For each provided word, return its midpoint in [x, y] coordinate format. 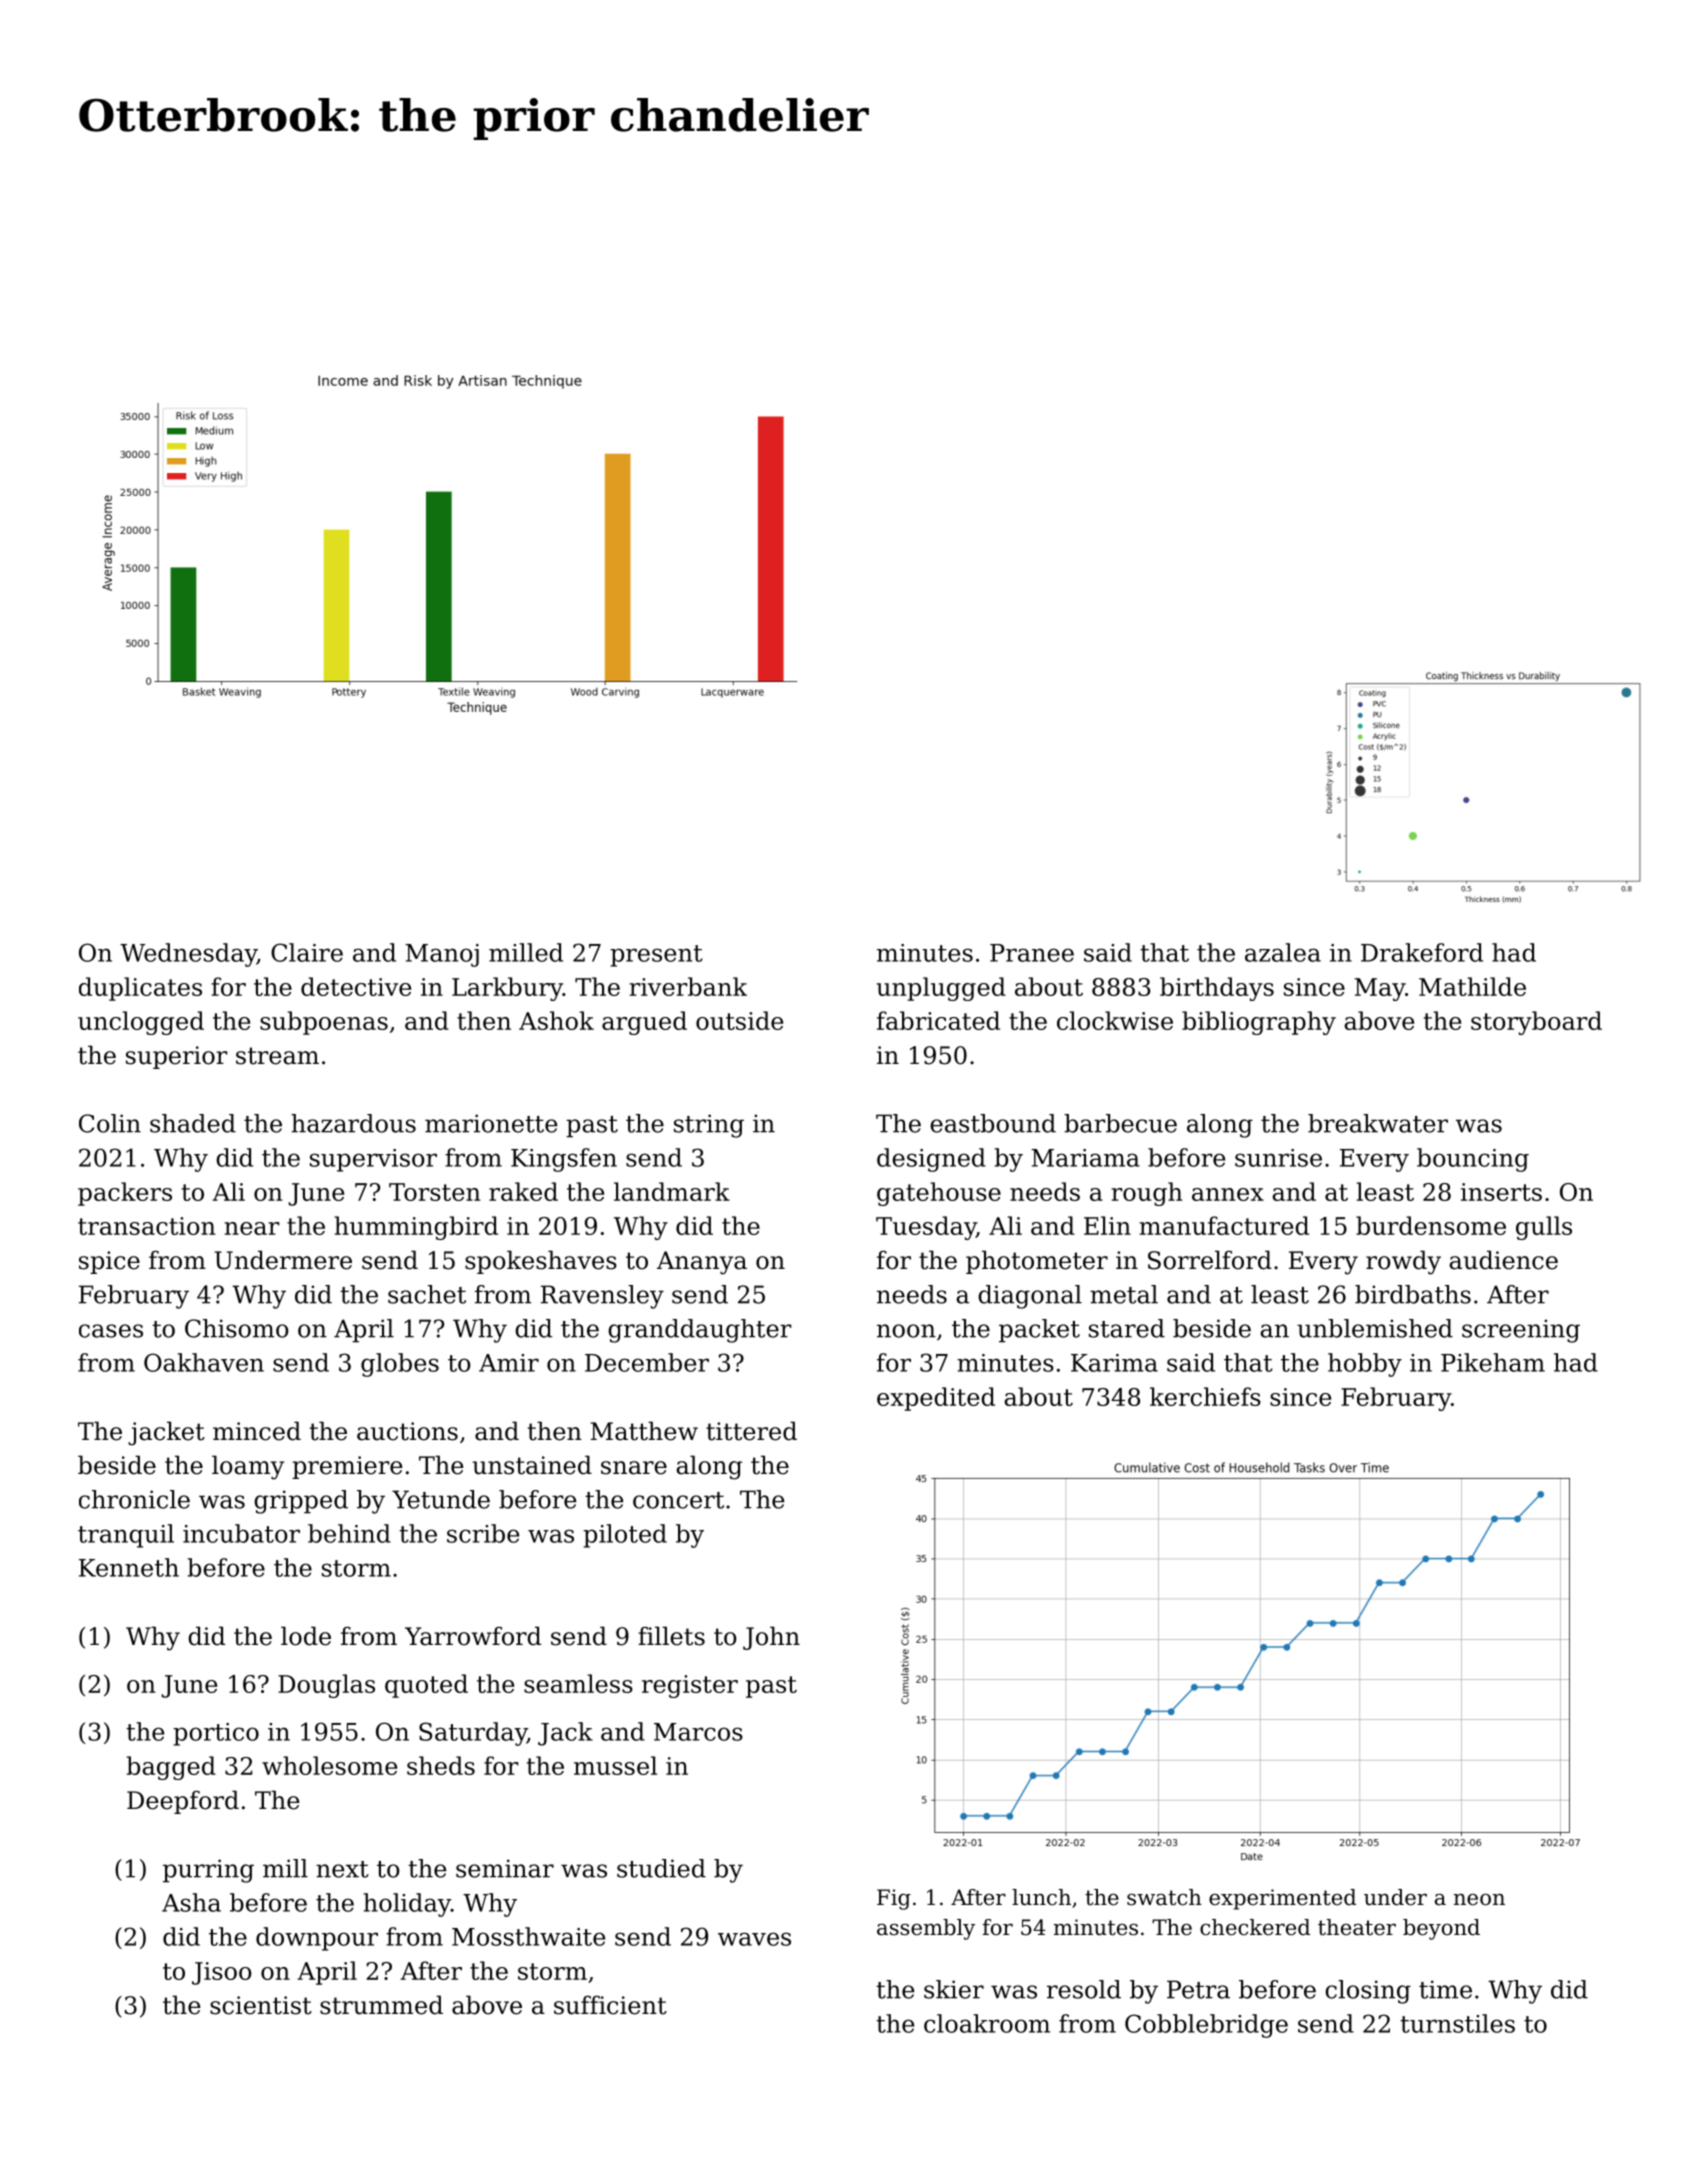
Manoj [442, 955]
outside [739, 1020]
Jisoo [222, 1973]
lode [306, 1636]
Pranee [1032, 953]
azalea [1283, 952]
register [690, 1686]
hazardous [353, 1123]
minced [257, 1431]
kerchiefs [1205, 1396]
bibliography [1259, 1023]
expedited [936, 1399]
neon [1479, 1899]
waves [754, 1939]
